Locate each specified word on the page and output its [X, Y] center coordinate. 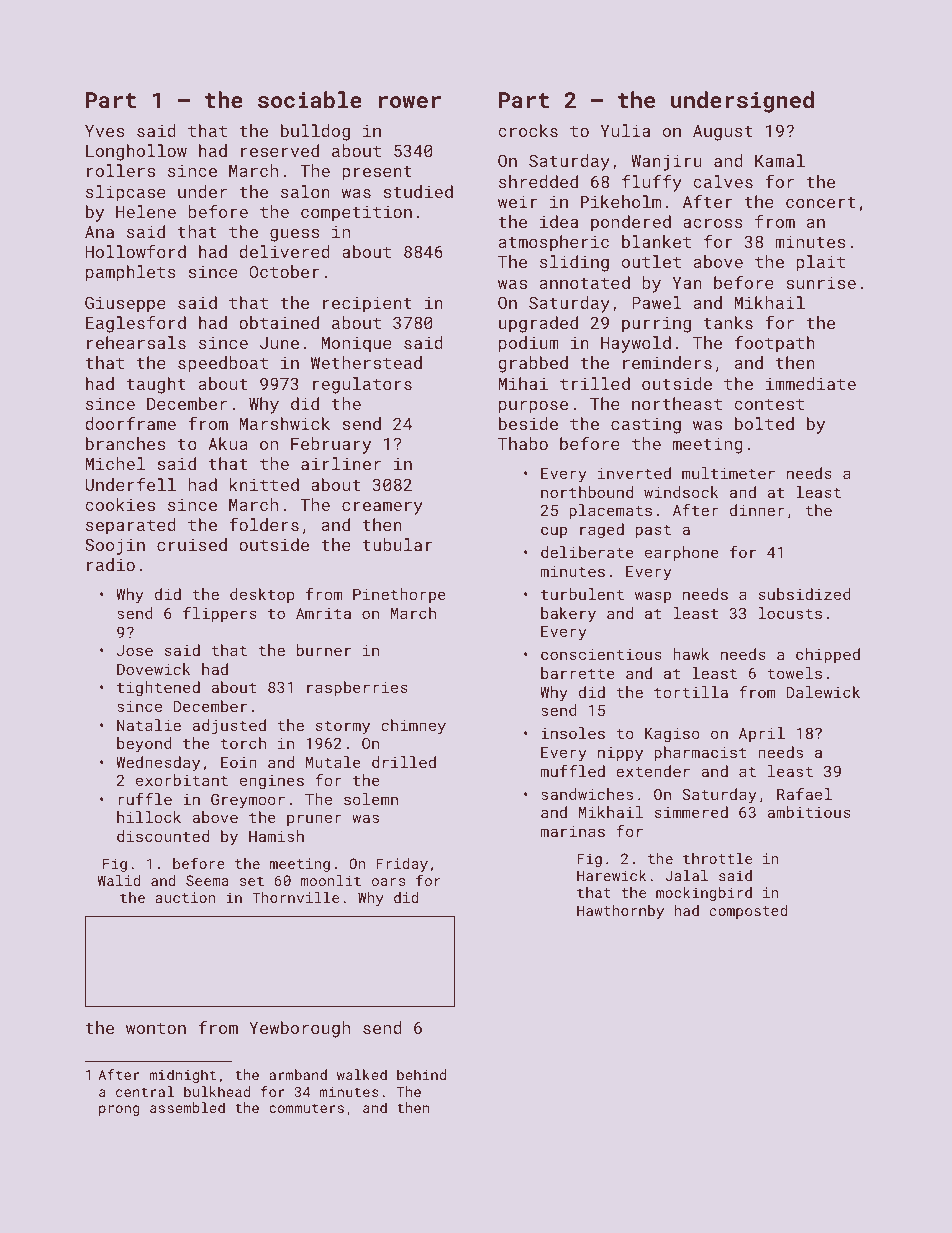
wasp [653, 597]
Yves [104, 131]
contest [769, 404]
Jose [135, 650]
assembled [187, 1107]
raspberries [357, 688]
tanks [728, 322]
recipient [367, 304]
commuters [306, 1108]
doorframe [130, 423]
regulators [362, 385]
